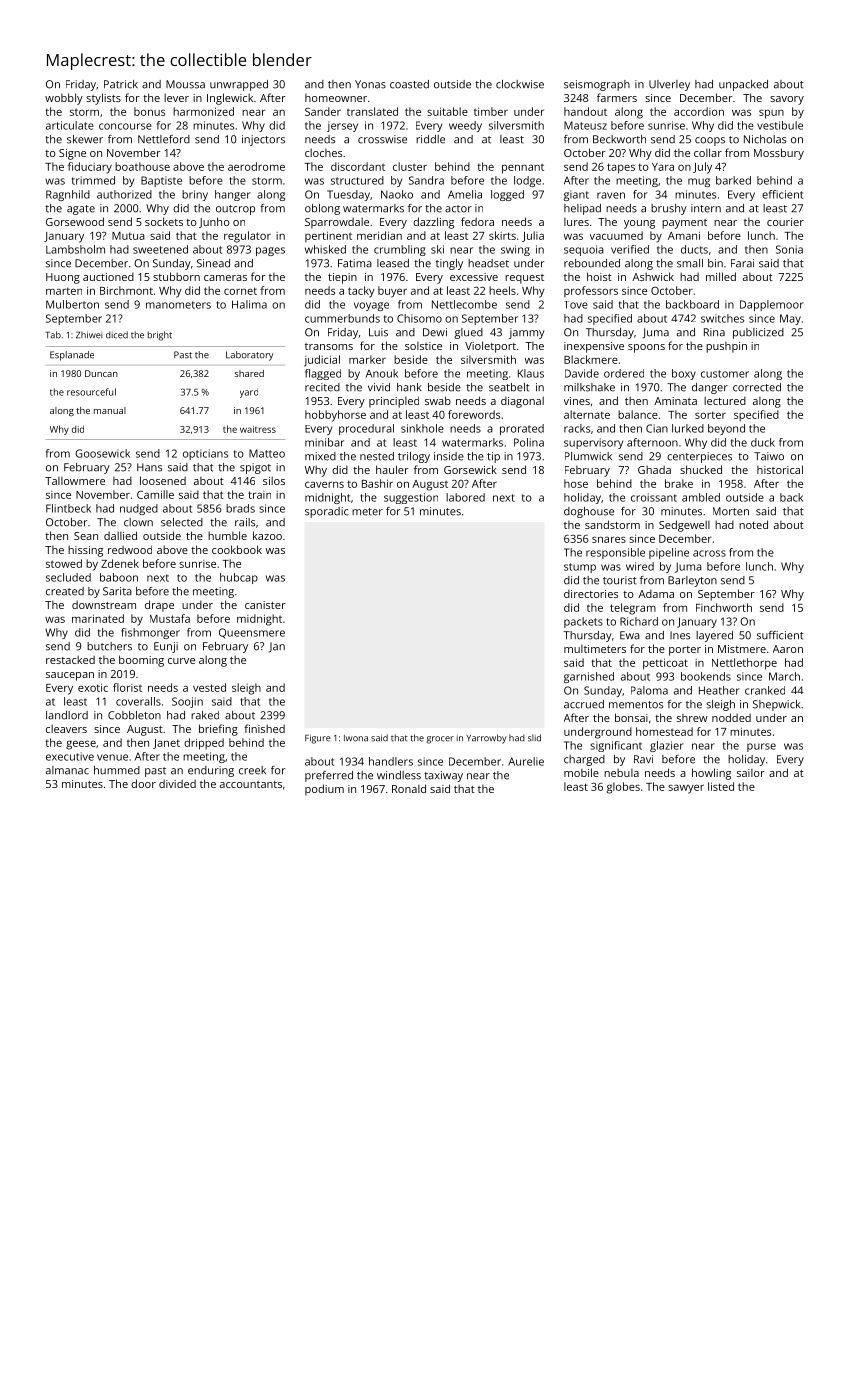 The height and width of the screenshot is (1400, 849). I want to click on Sandra, so click(426, 180).
